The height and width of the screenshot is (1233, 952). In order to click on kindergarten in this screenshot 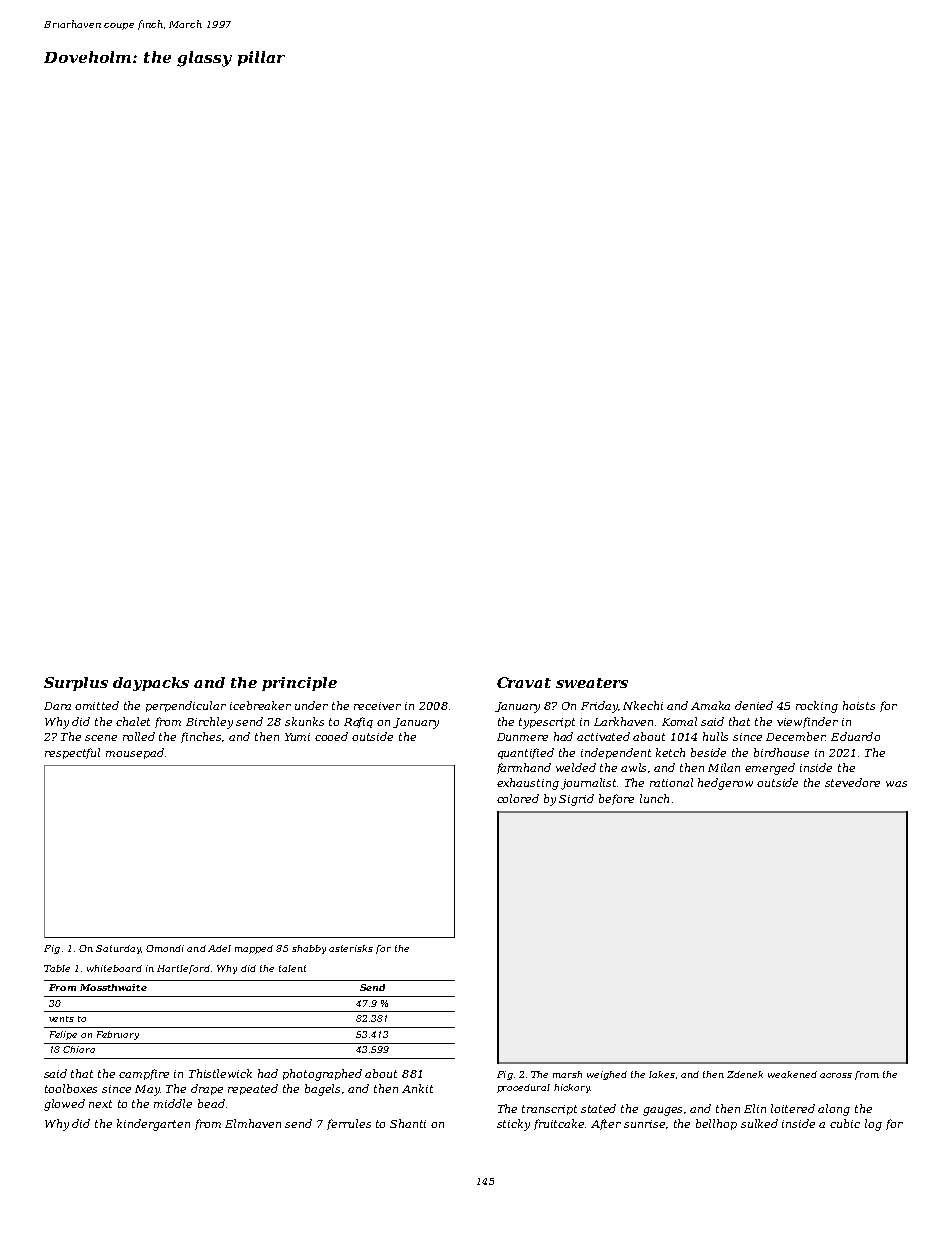, I will do `click(153, 1125)`.
